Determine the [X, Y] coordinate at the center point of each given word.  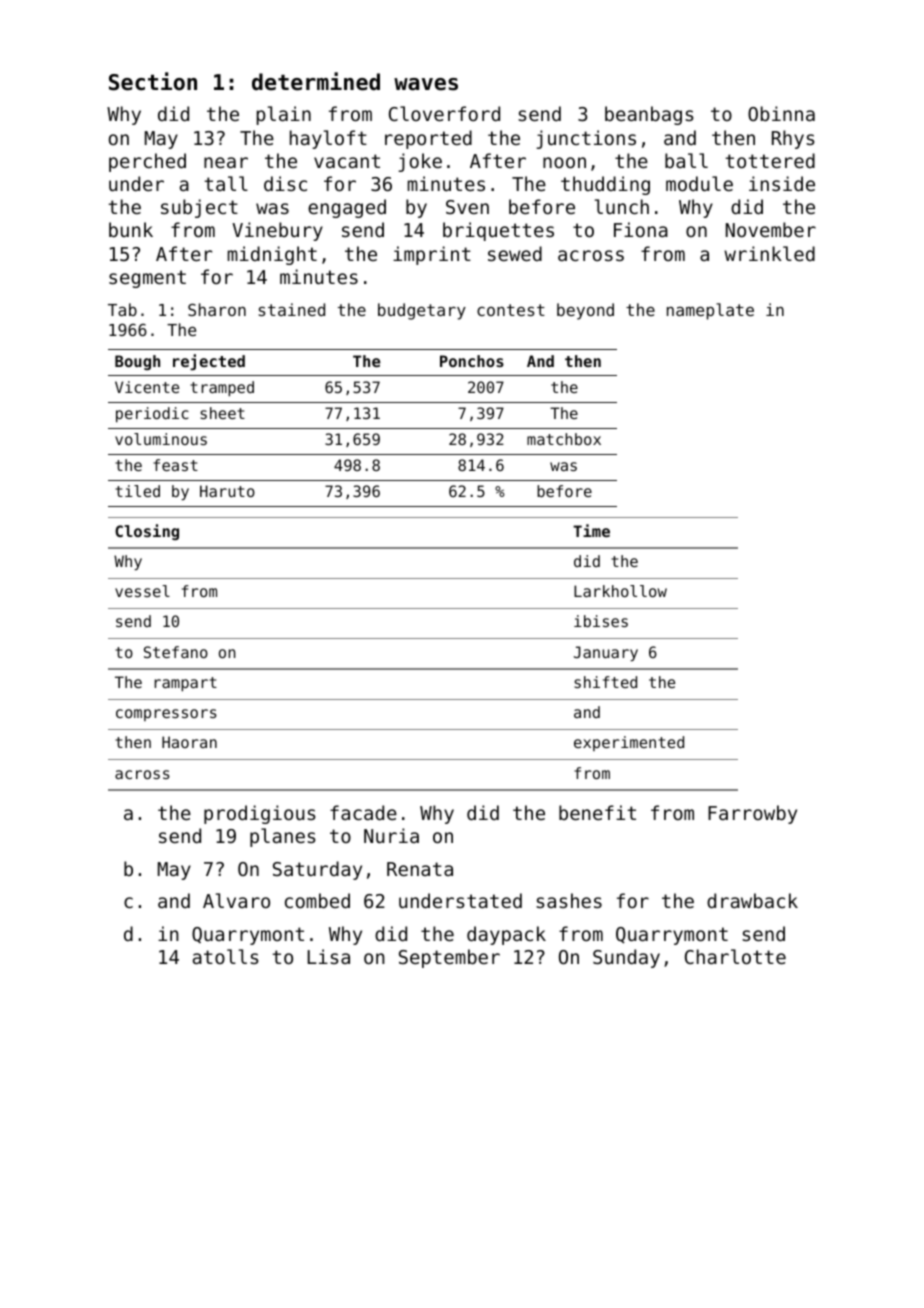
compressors [166, 715]
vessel [142, 591]
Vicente [147, 387]
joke [420, 162]
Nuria [391, 835]
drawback [752, 900]
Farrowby [752, 814]
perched [147, 162]
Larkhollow [620, 591]
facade [363, 812]
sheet [222, 413]
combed [317, 900]
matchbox [564, 439]
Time [591, 530]
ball [686, 160]
